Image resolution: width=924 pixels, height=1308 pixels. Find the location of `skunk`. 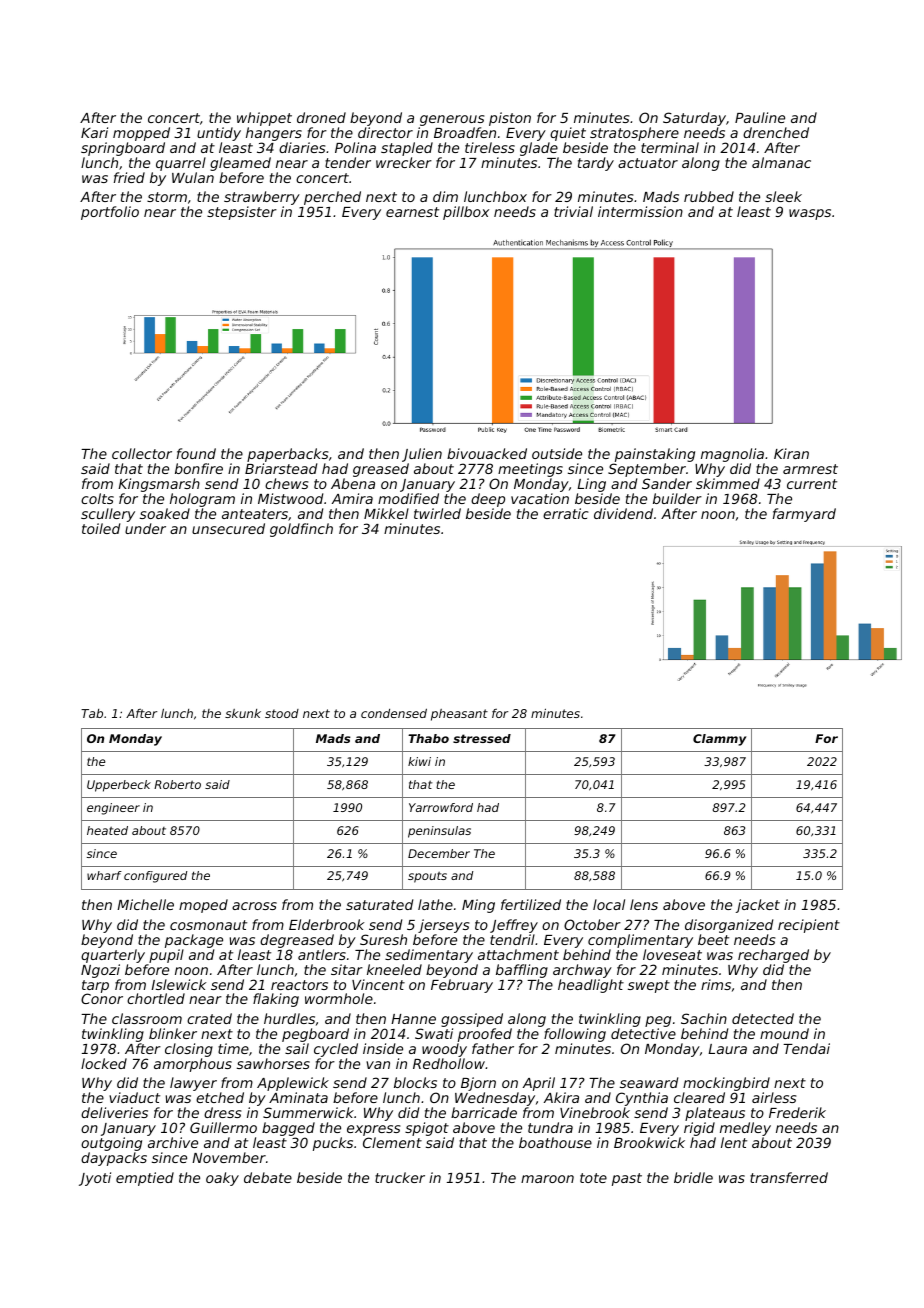

skunk is located at coordinates (243, 713).
